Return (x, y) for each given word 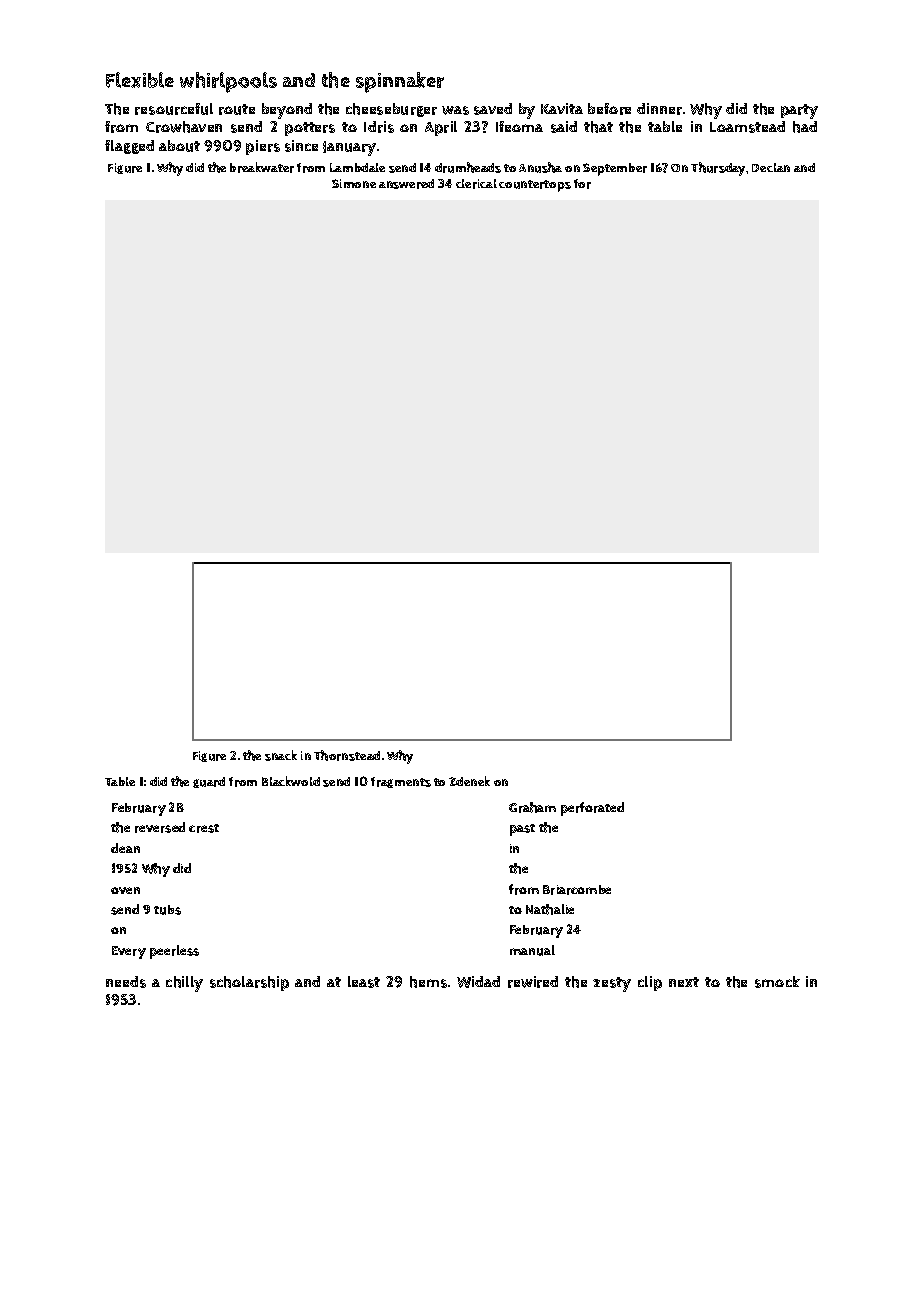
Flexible (140, 80)
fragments (401, 782)
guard (209, 782)
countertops (535, 186)
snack (281, 755)
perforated (592, 809)
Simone (354, 183)
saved (493, 109)
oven (125, 890)
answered (406, 184)
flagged (129, 147)
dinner (659, 109)
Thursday (718, 169)
